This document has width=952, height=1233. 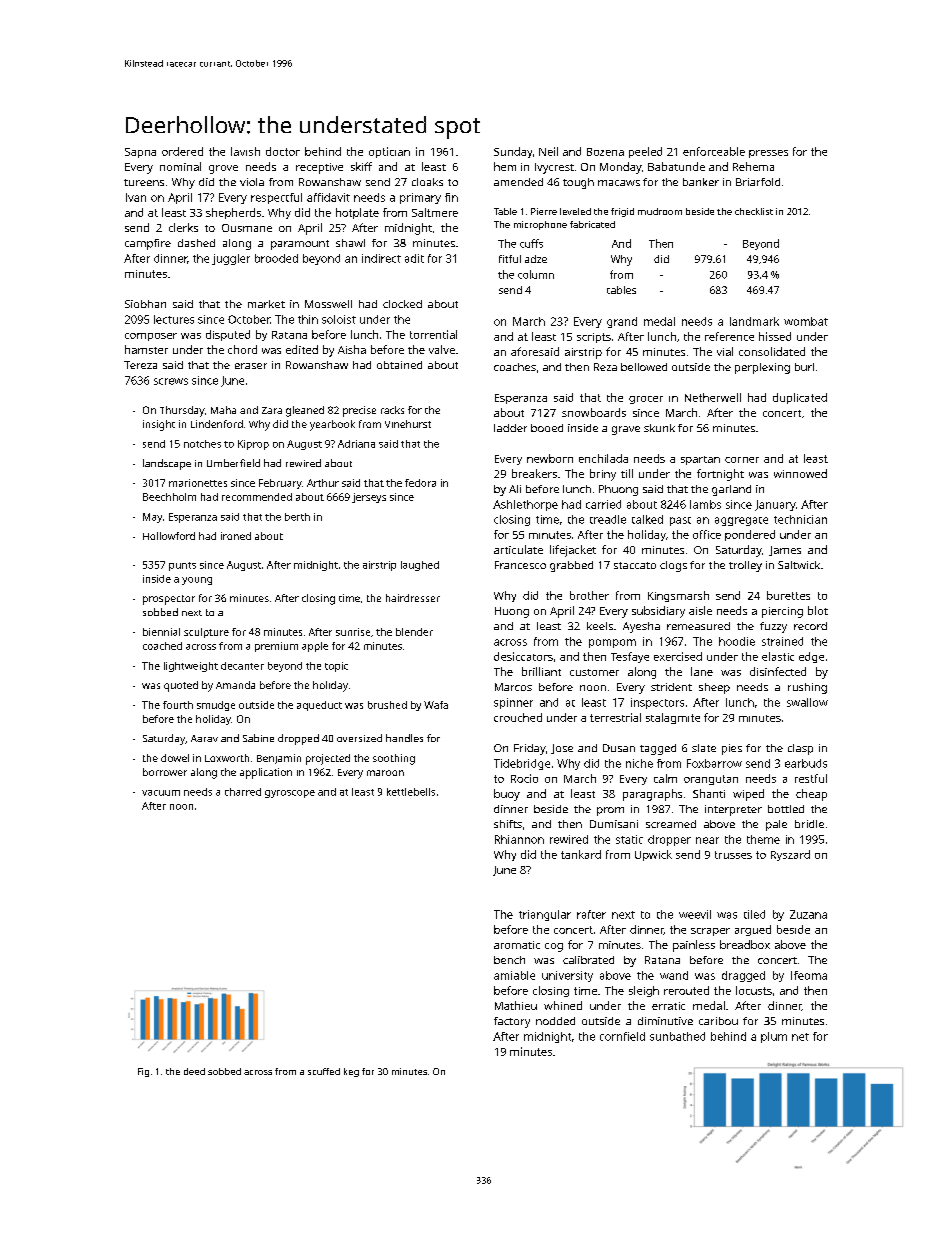 What do you see at coordinates (714, 688) in the document?
I see `sheep` at bounding box center [714, 688].
